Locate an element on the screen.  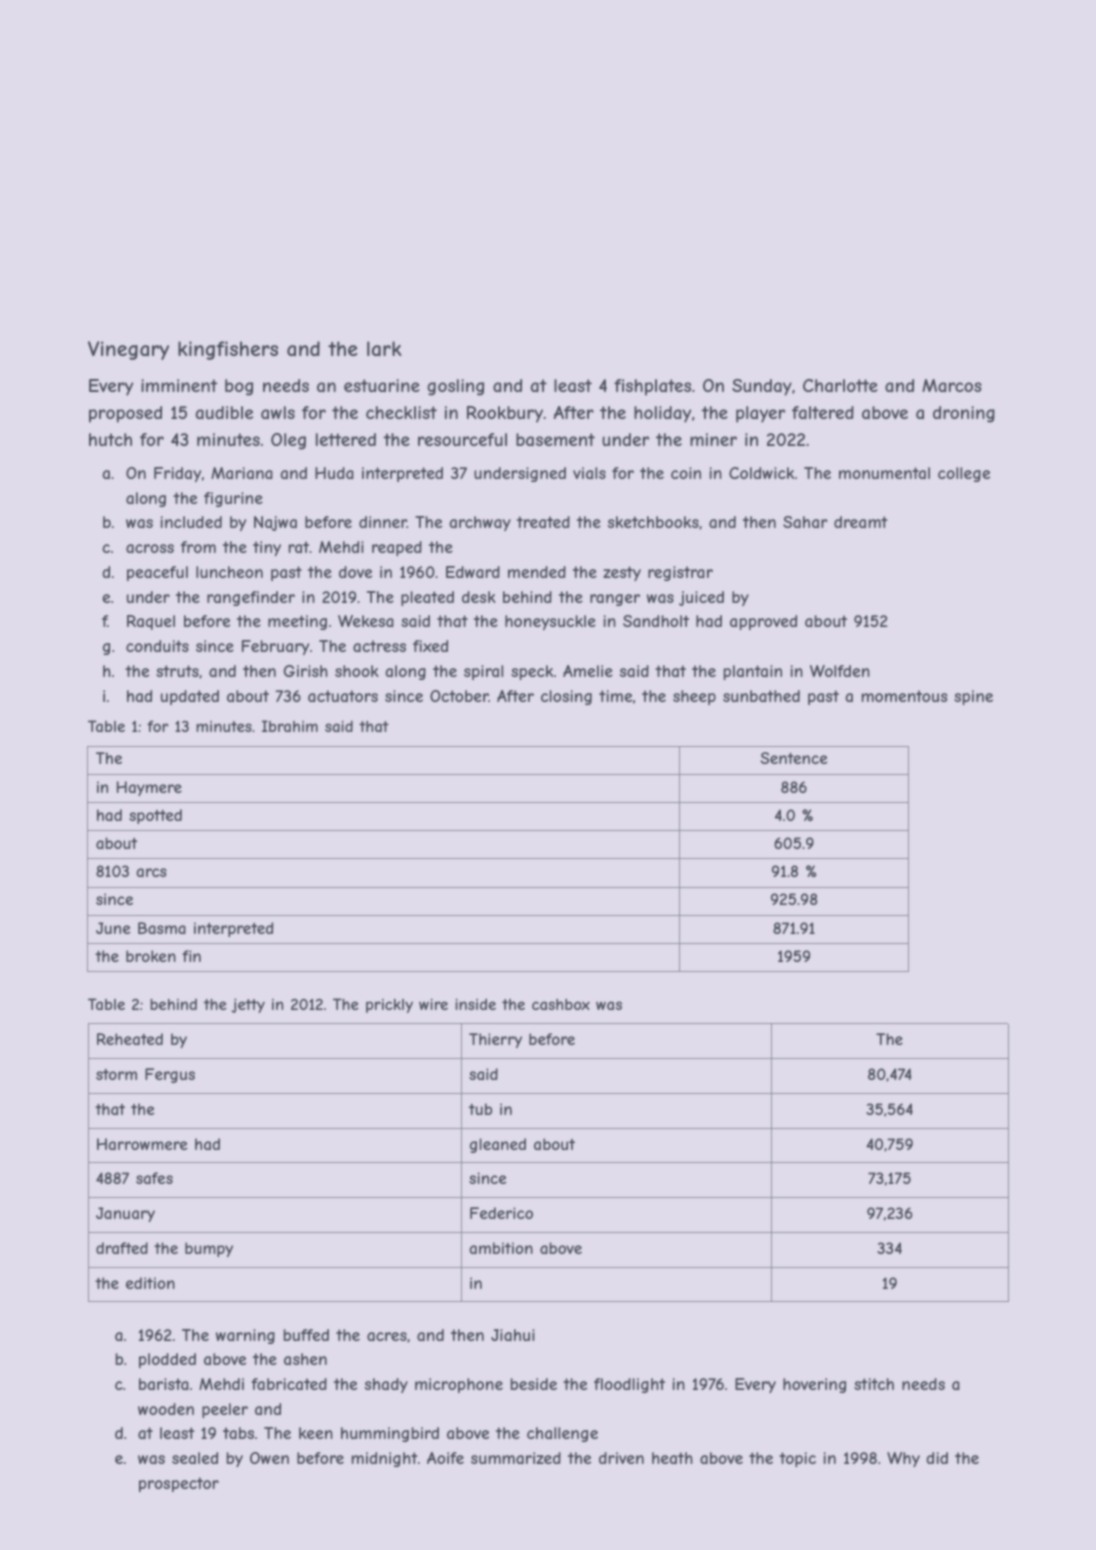
Thierry is located at coordinates (495, 1040).
